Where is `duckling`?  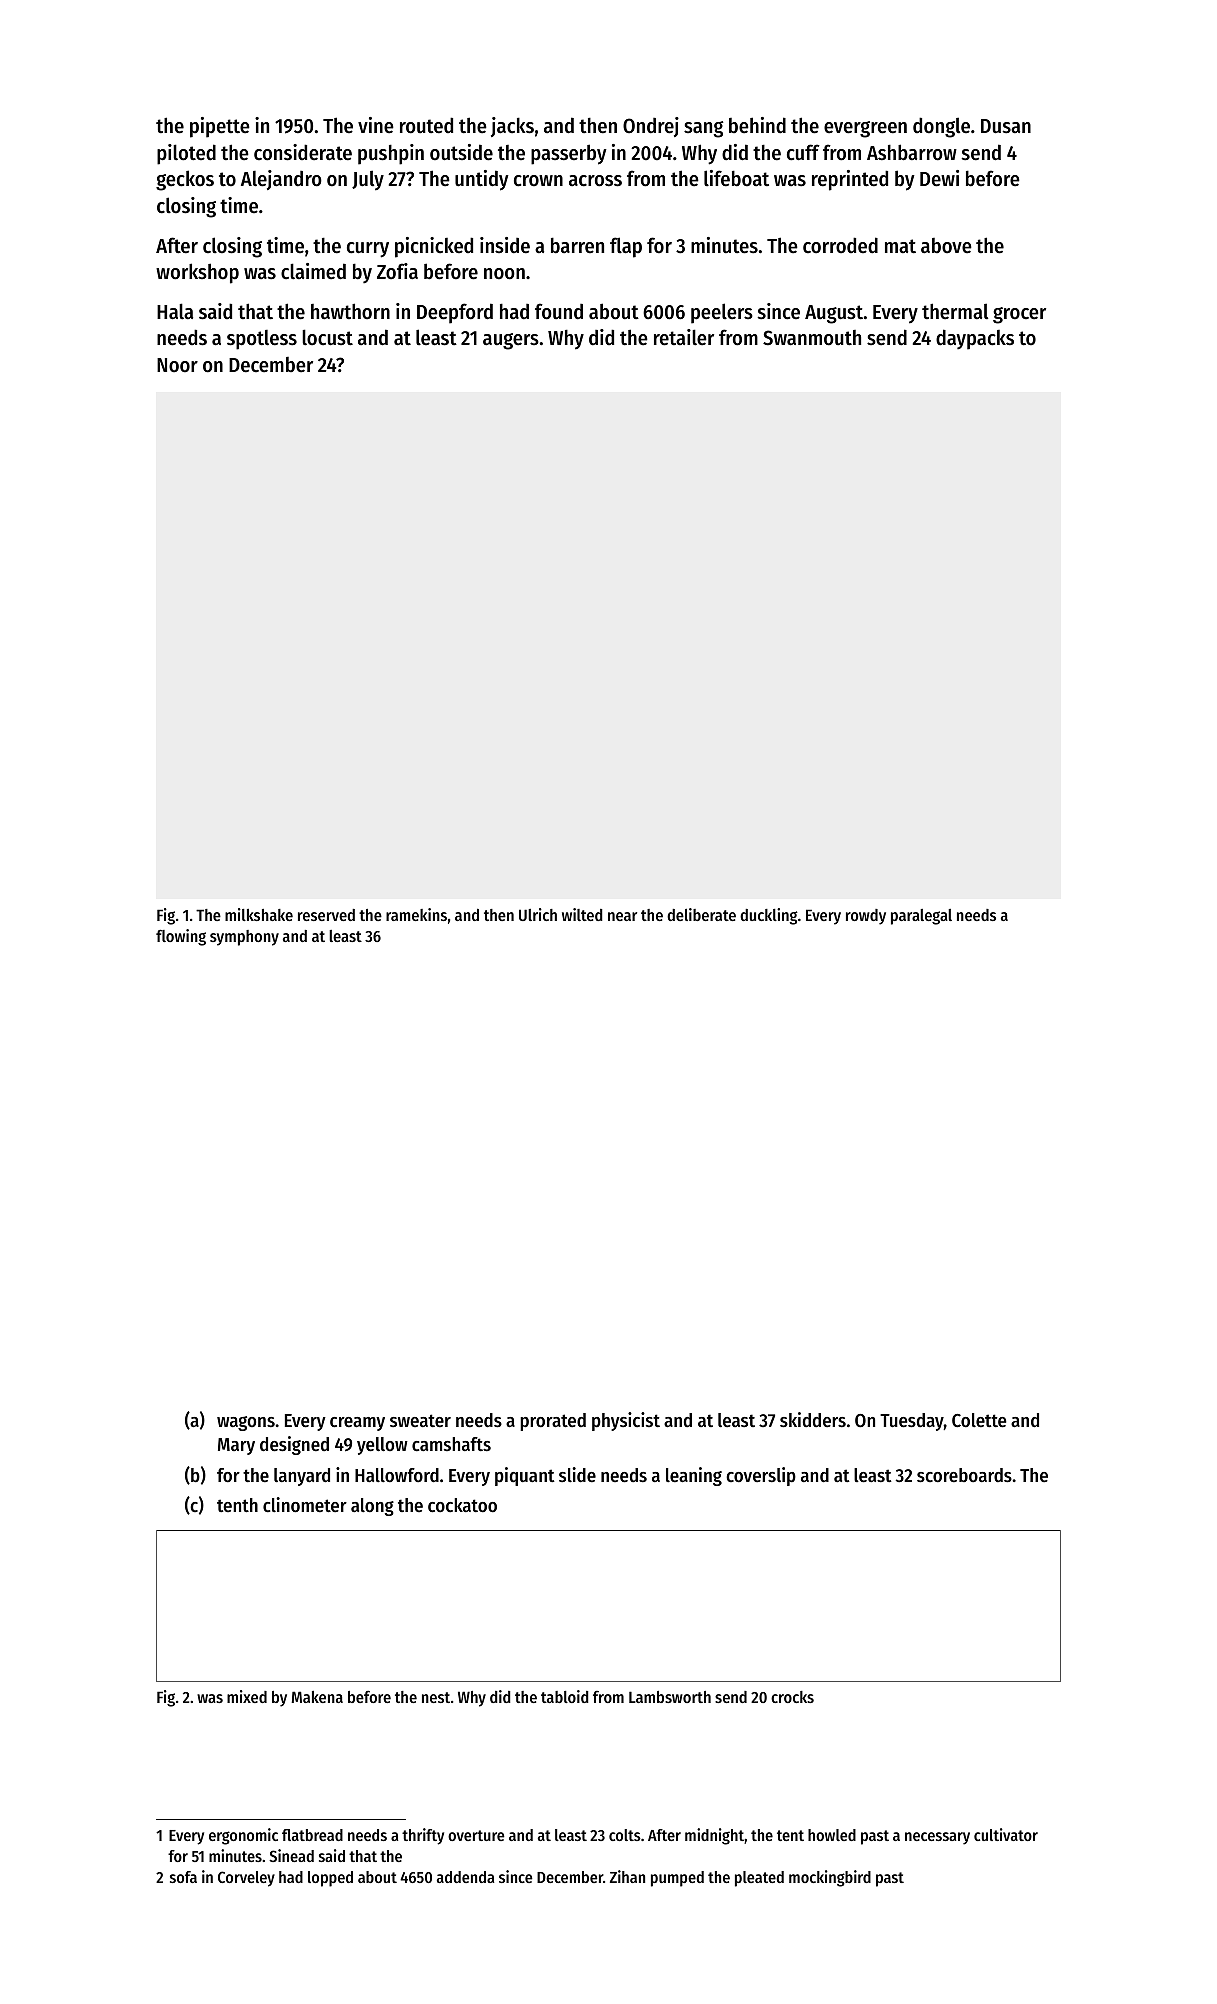 duckling is located at coordinates (769, 916).
